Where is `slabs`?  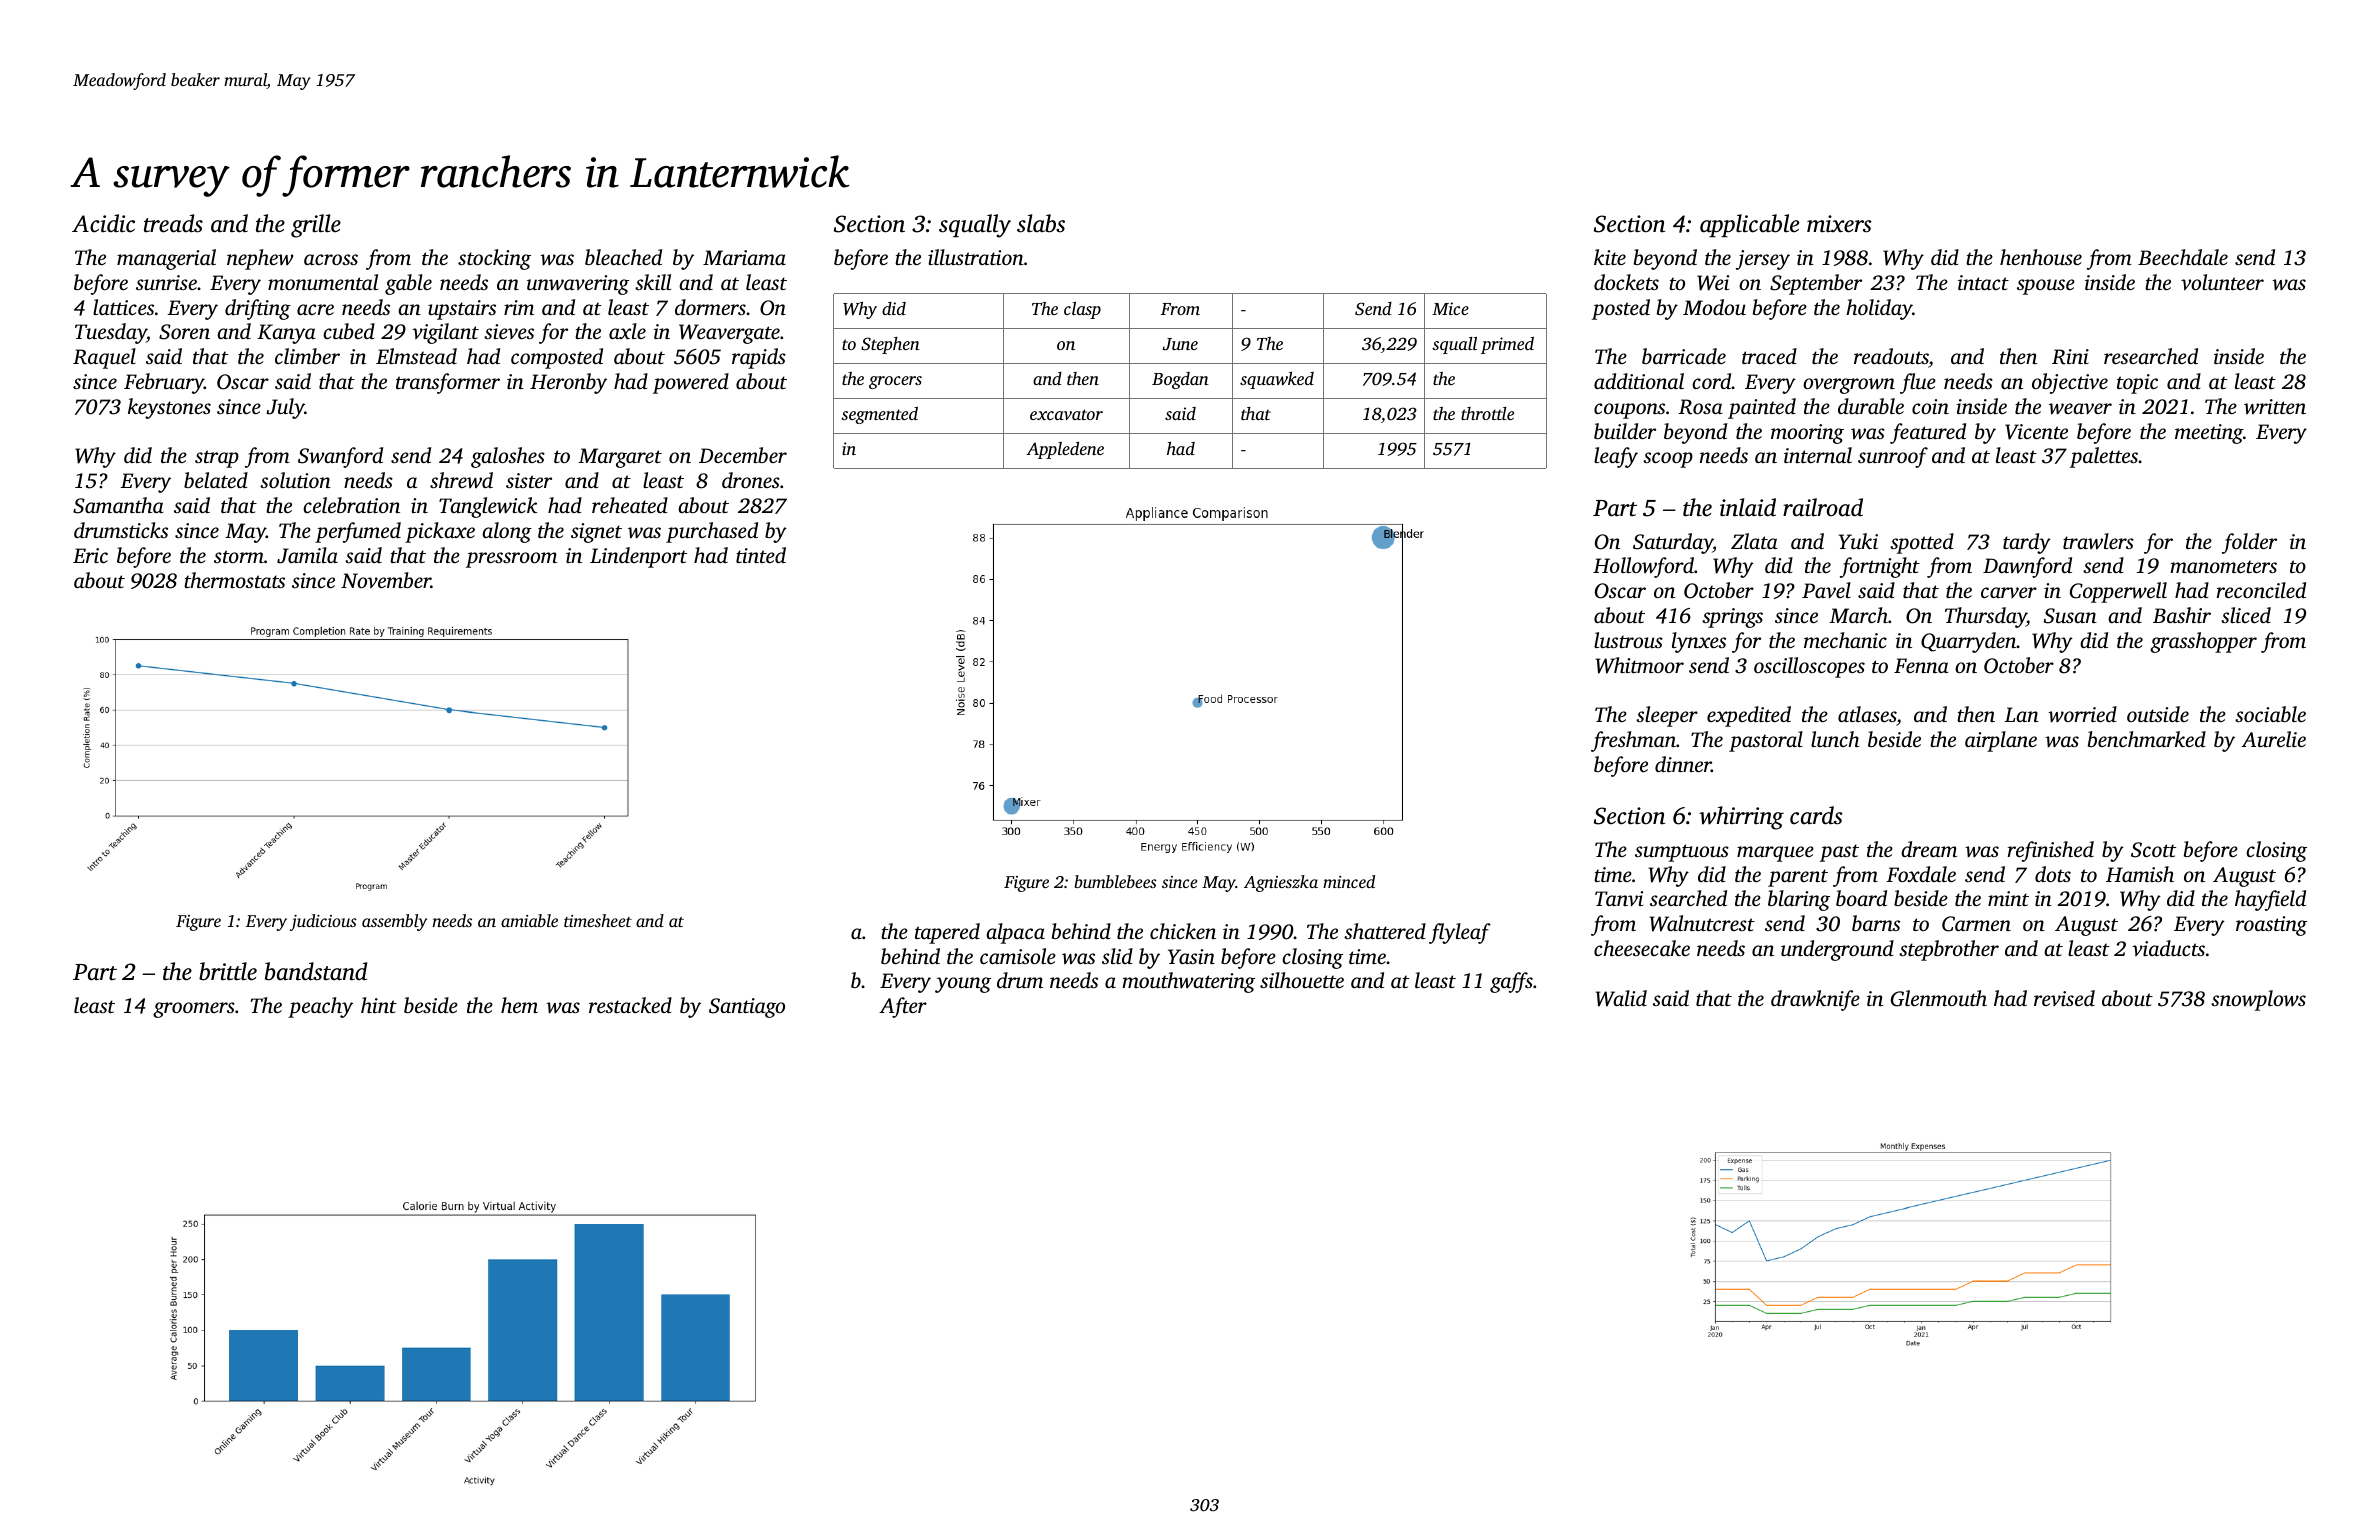 slabs is located at coordinates (1041, 223).
